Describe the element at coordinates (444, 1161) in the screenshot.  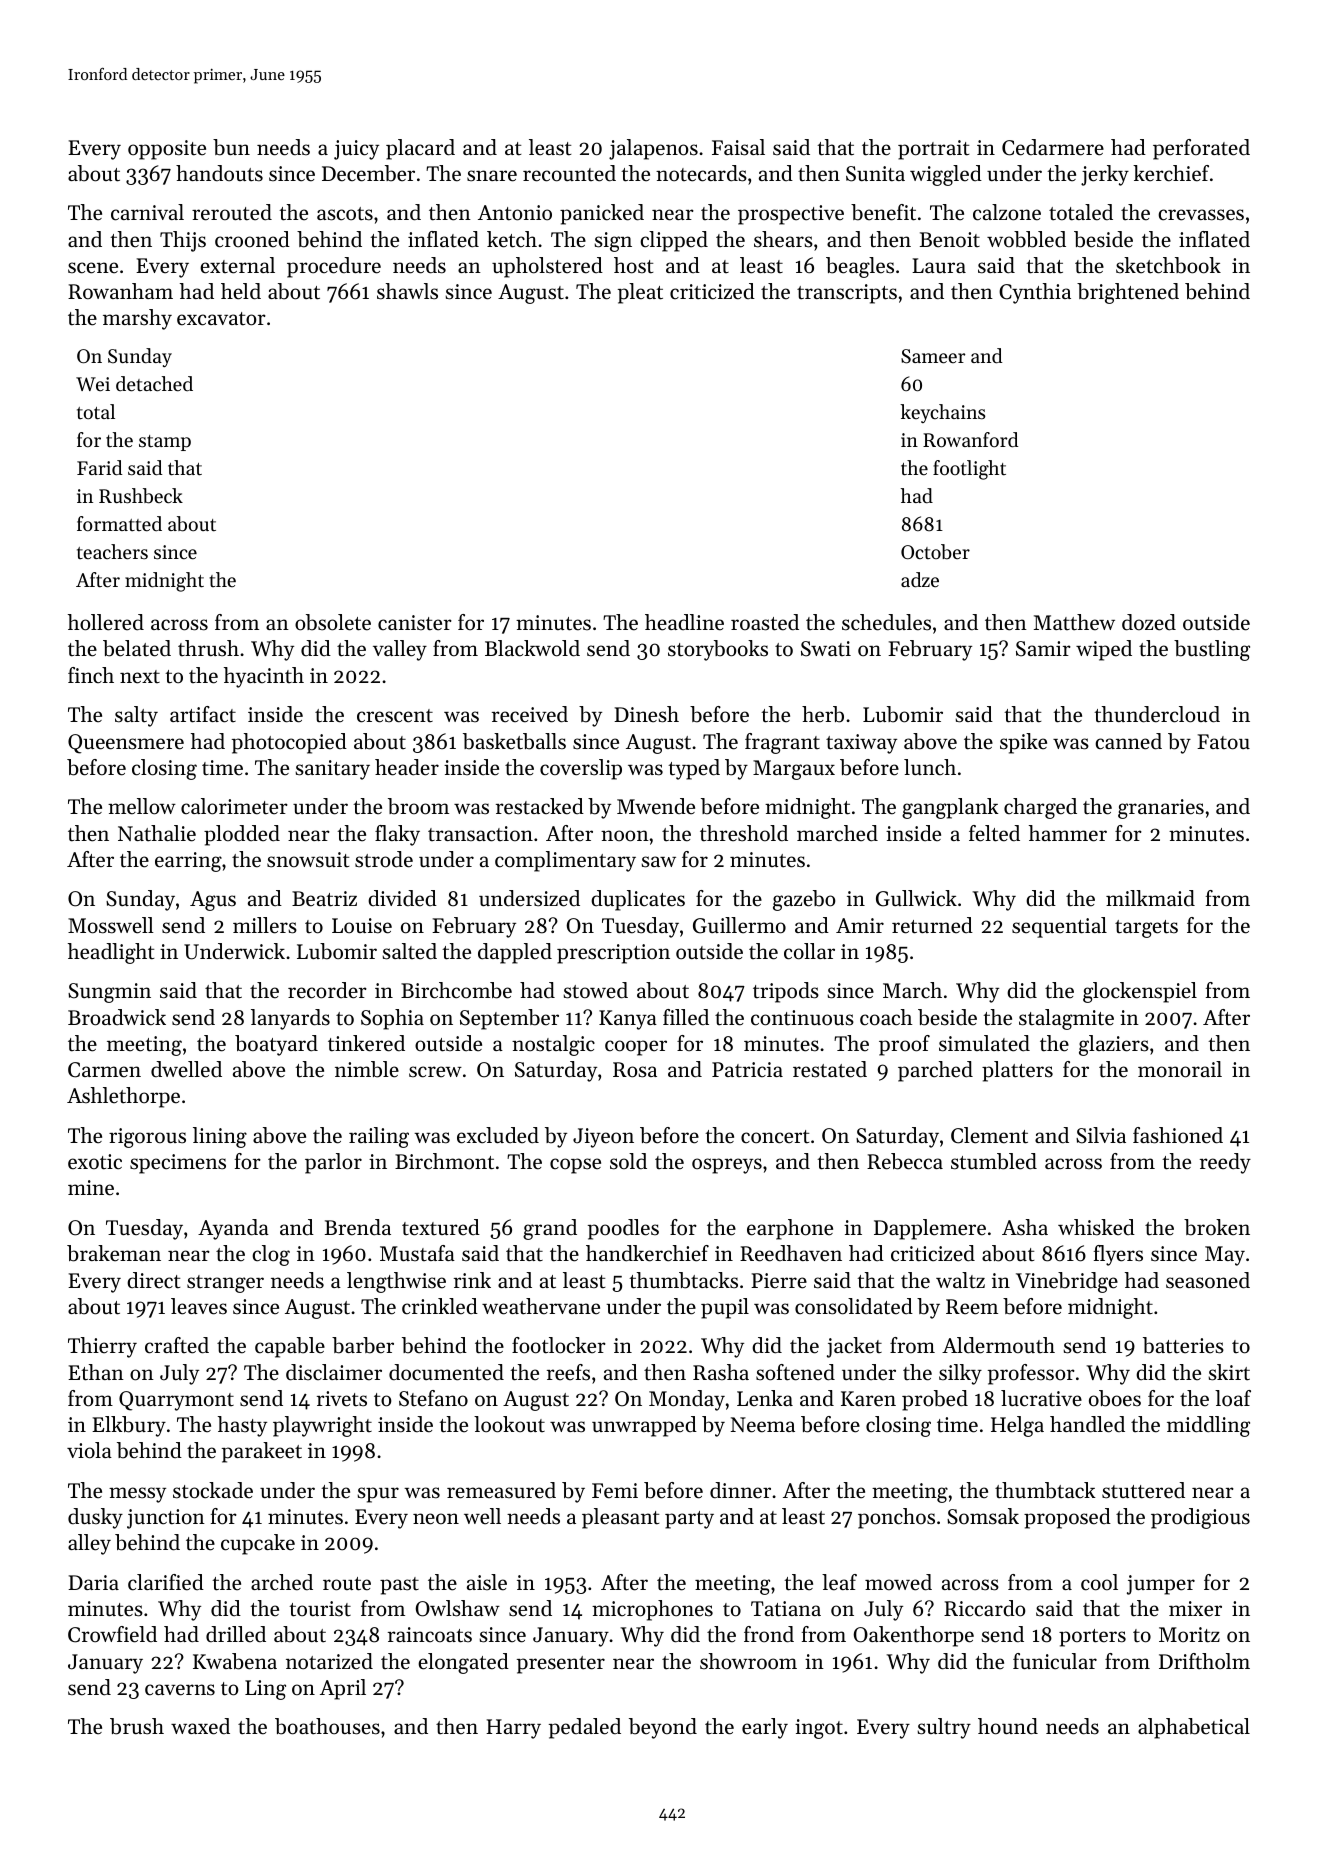
I see `Birchmont` at that location.
